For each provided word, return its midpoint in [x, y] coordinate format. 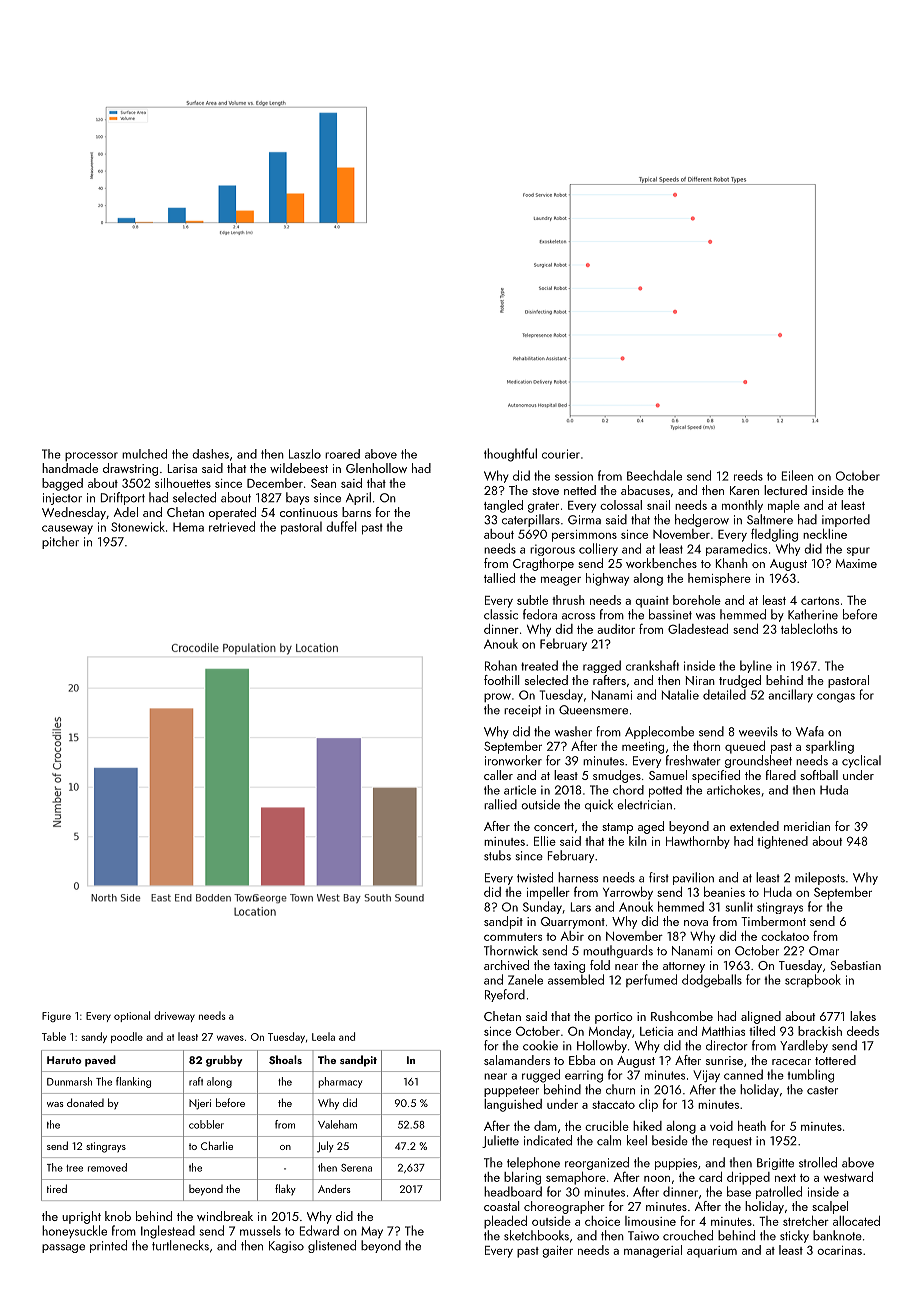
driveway [174, 1016]
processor [91, 456]
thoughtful [510, 455]
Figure [56, 1017]
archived [506, 965]
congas [836, 698]
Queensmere [593, 710]
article [520, 790]
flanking [133, 1082]
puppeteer [511, 1091]
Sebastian [856, 965]
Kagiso [286, 1247]
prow [497, 697]
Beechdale [654, 475]
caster [822, 1090]
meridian [807, 826]
